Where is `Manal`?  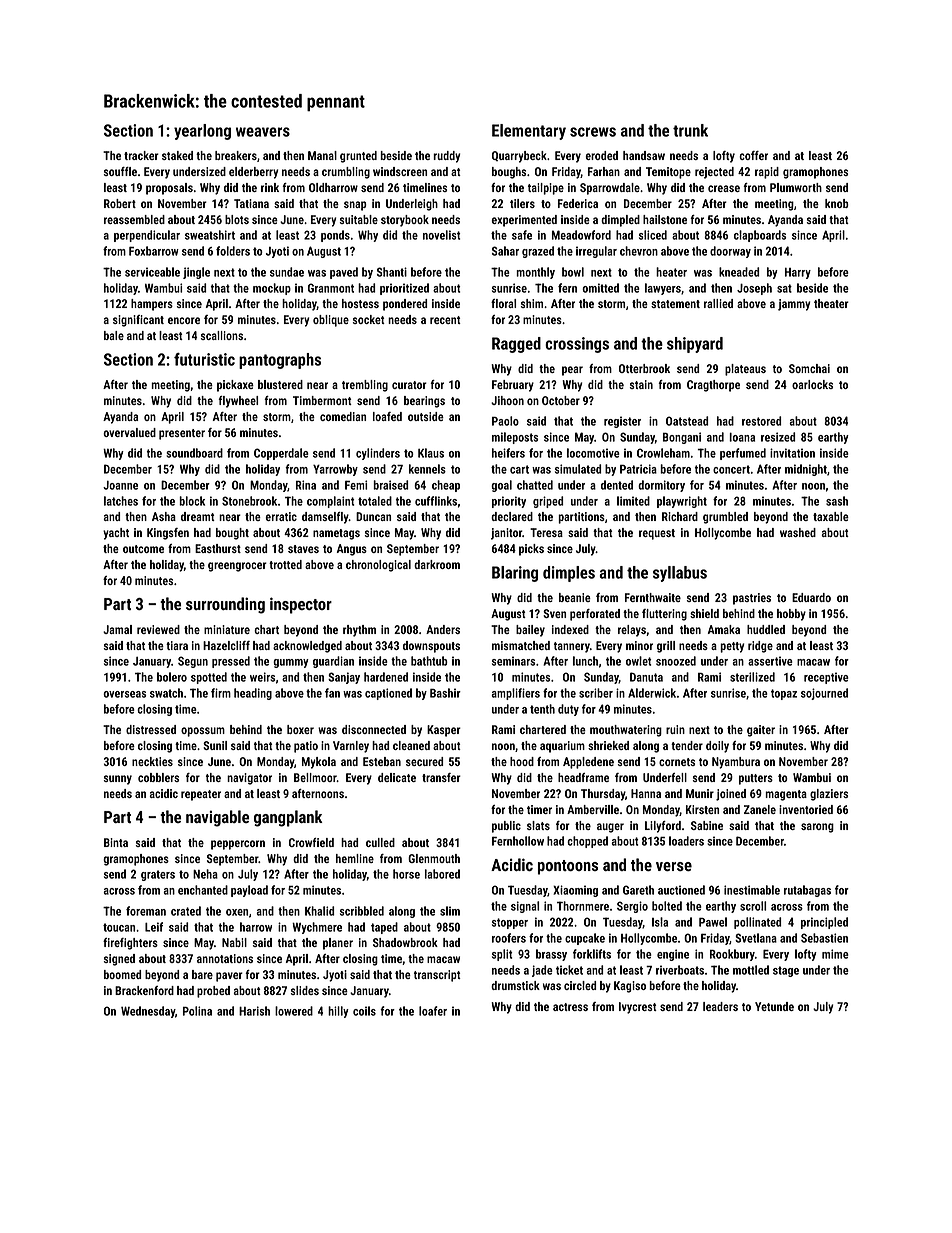
Manal is located at coordinates (322, 155).
